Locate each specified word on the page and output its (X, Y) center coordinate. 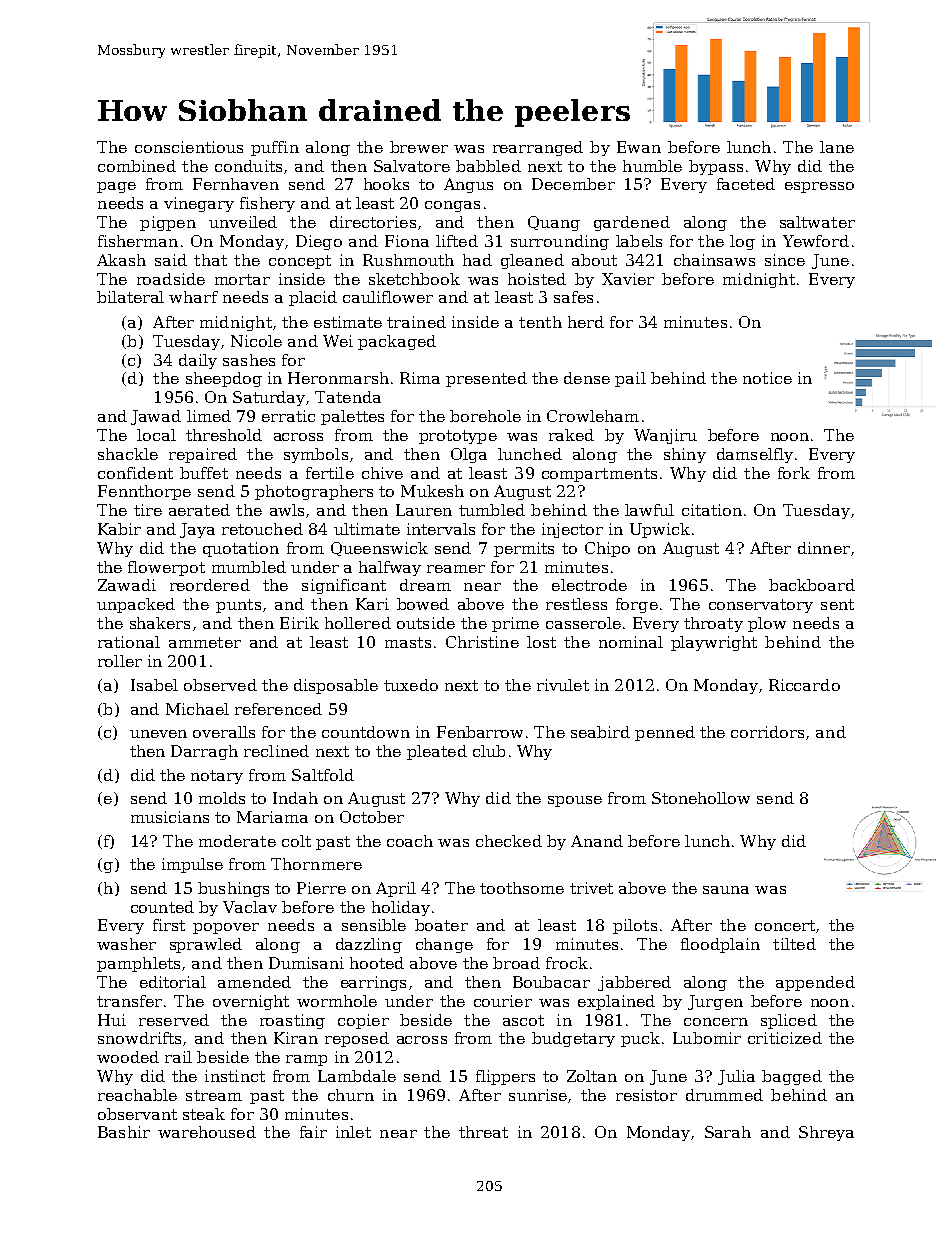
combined (137, 166)
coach (410, 841)
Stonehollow (701, 798)
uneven (158, 734)
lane (837, 147)
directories (373, 222)
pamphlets (138, 964)
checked (509, 841)
